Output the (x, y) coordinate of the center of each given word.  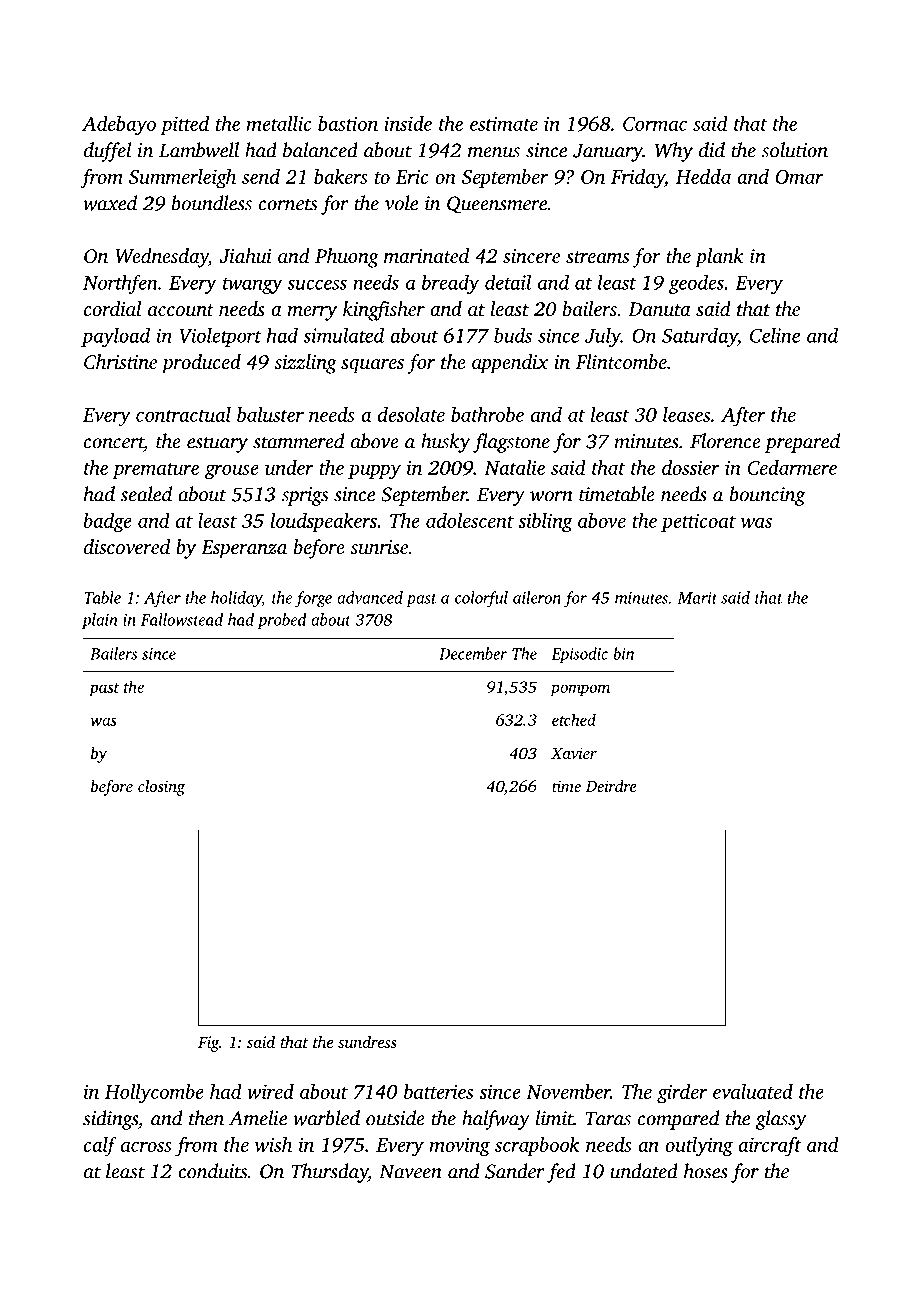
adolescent (470, 520)
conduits (212, 1171)
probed (281, 621)
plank (719, 258)
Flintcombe (621, 361)
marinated (426, 255)
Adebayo (119, 126)
